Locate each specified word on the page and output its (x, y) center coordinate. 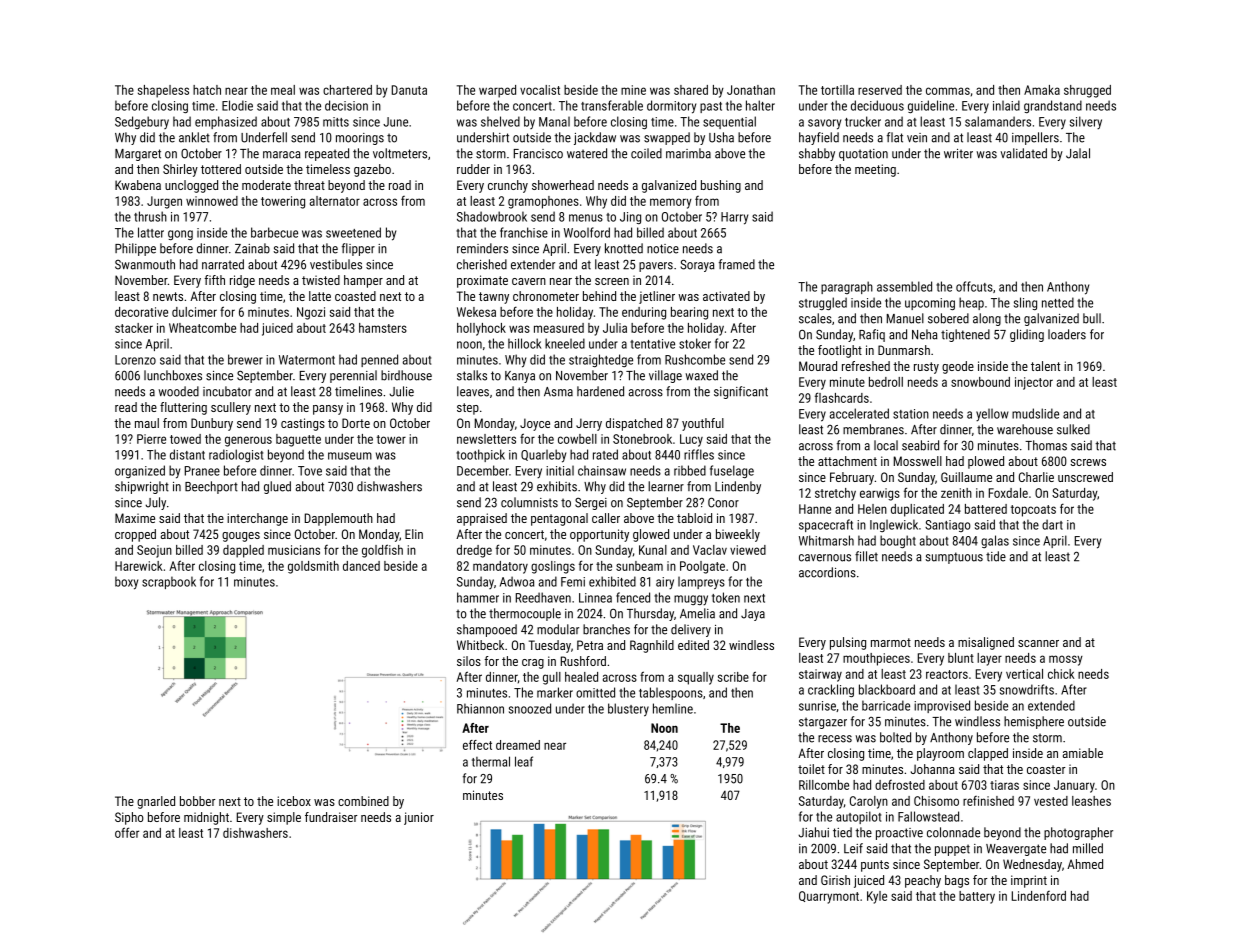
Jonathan (751, 90)
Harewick (139, 566)
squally (696, 678)
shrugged (1087, 91)
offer (127, 832)
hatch (207, 90)
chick (1061, 674)
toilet (811, 769)
